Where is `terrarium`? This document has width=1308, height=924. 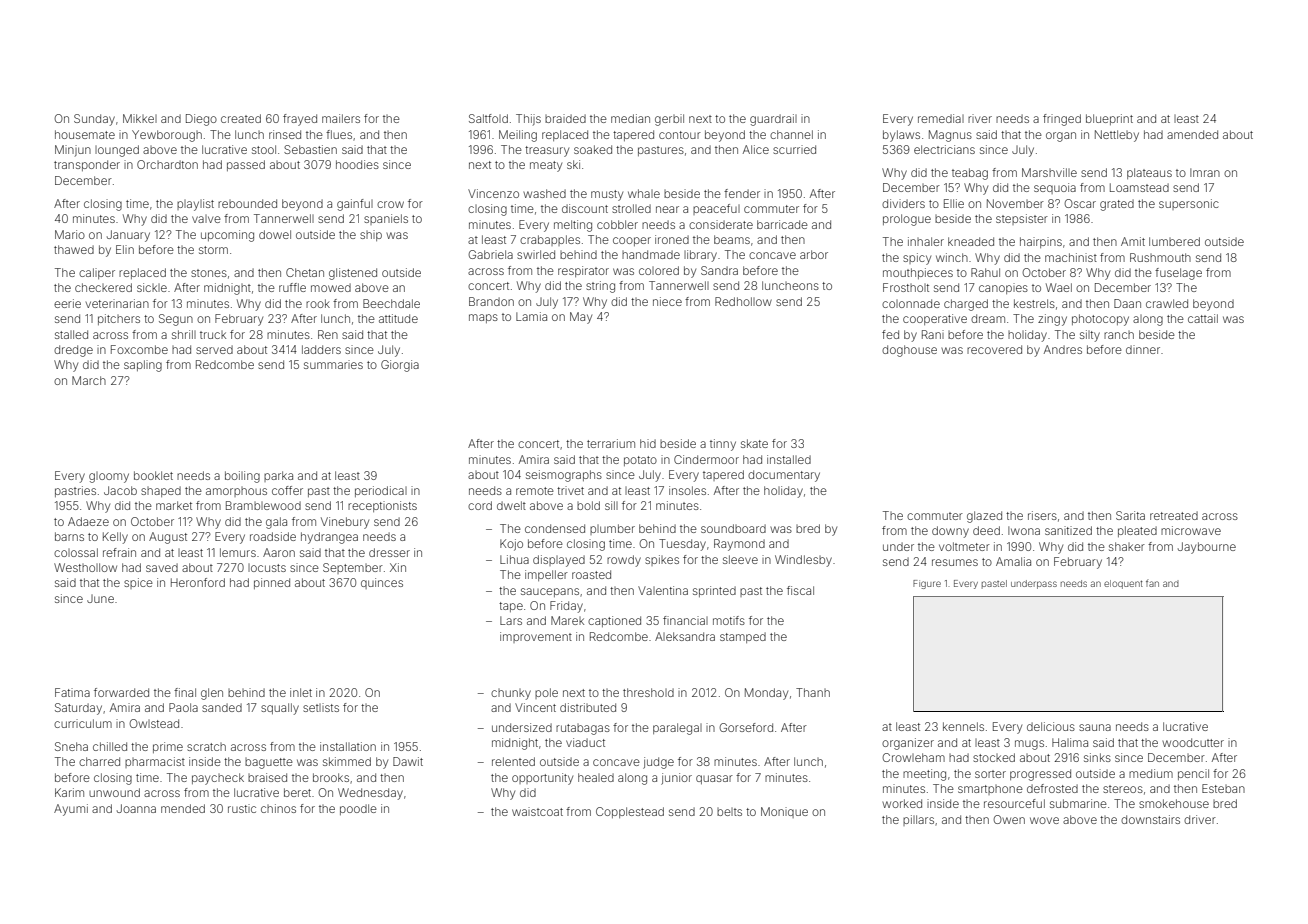
terrarium is located at coordinates (611, 443).
